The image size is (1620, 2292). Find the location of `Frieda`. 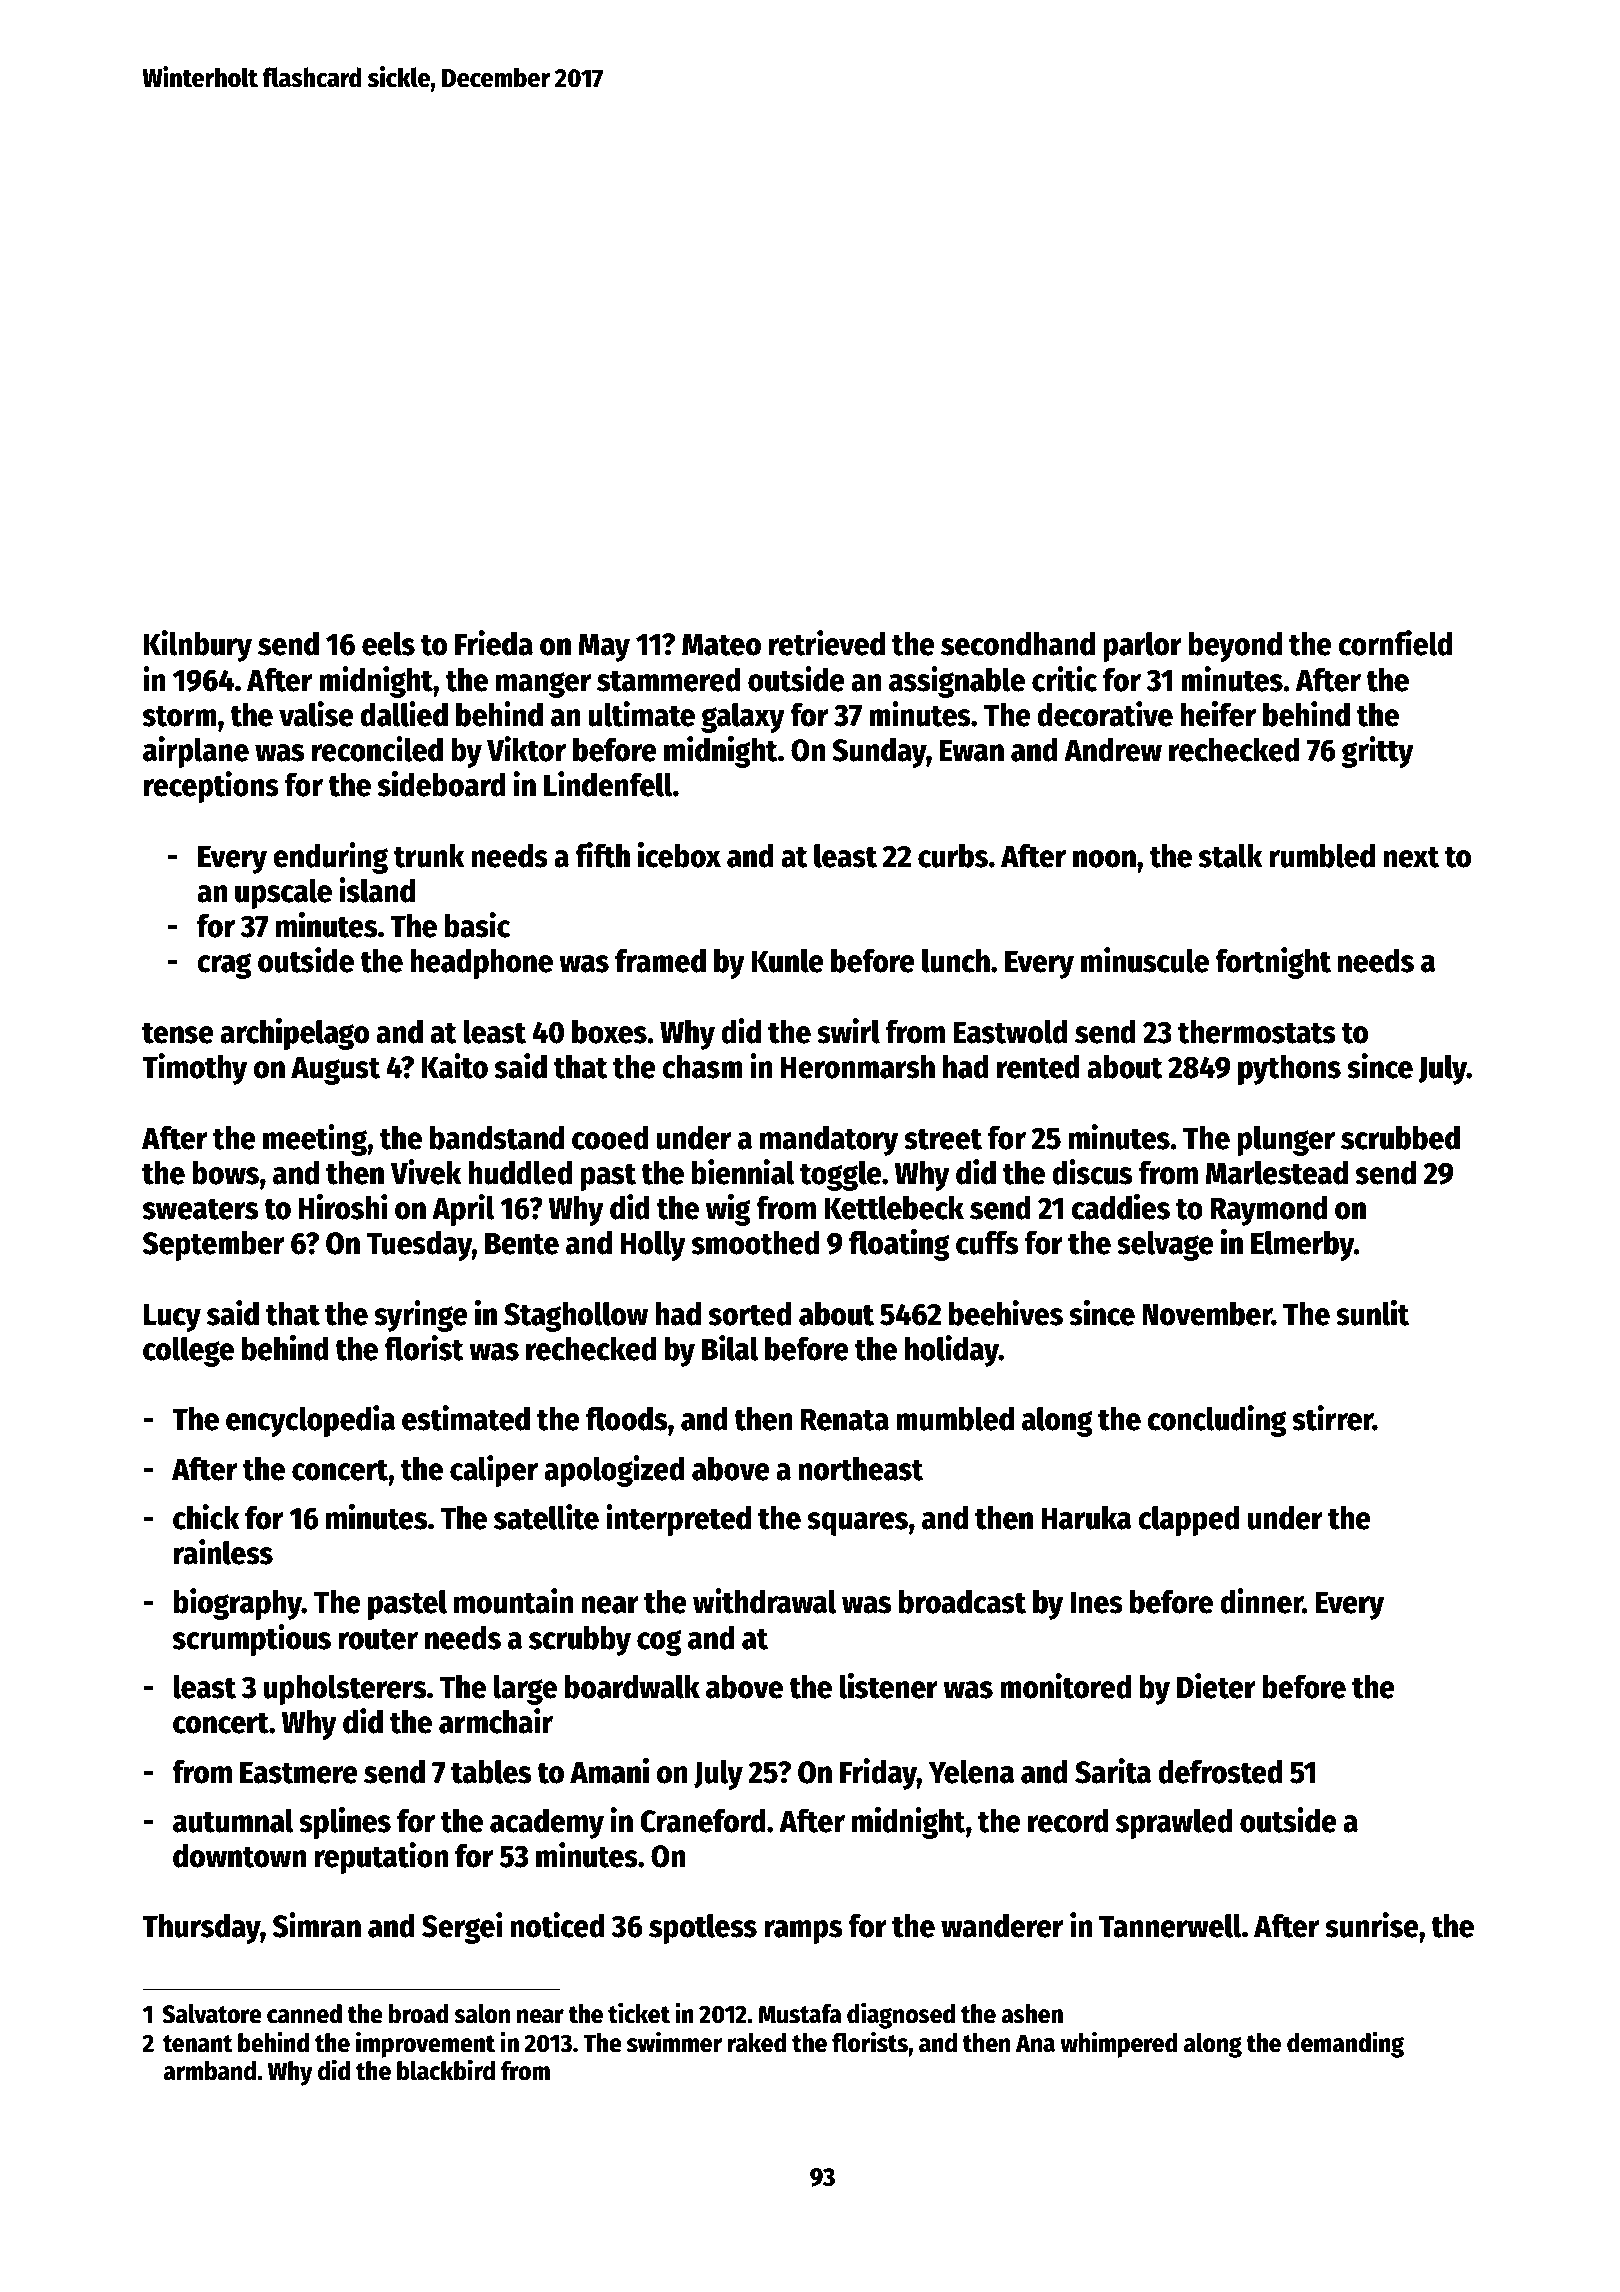

Frieda is located at coordinates (494, 643).
